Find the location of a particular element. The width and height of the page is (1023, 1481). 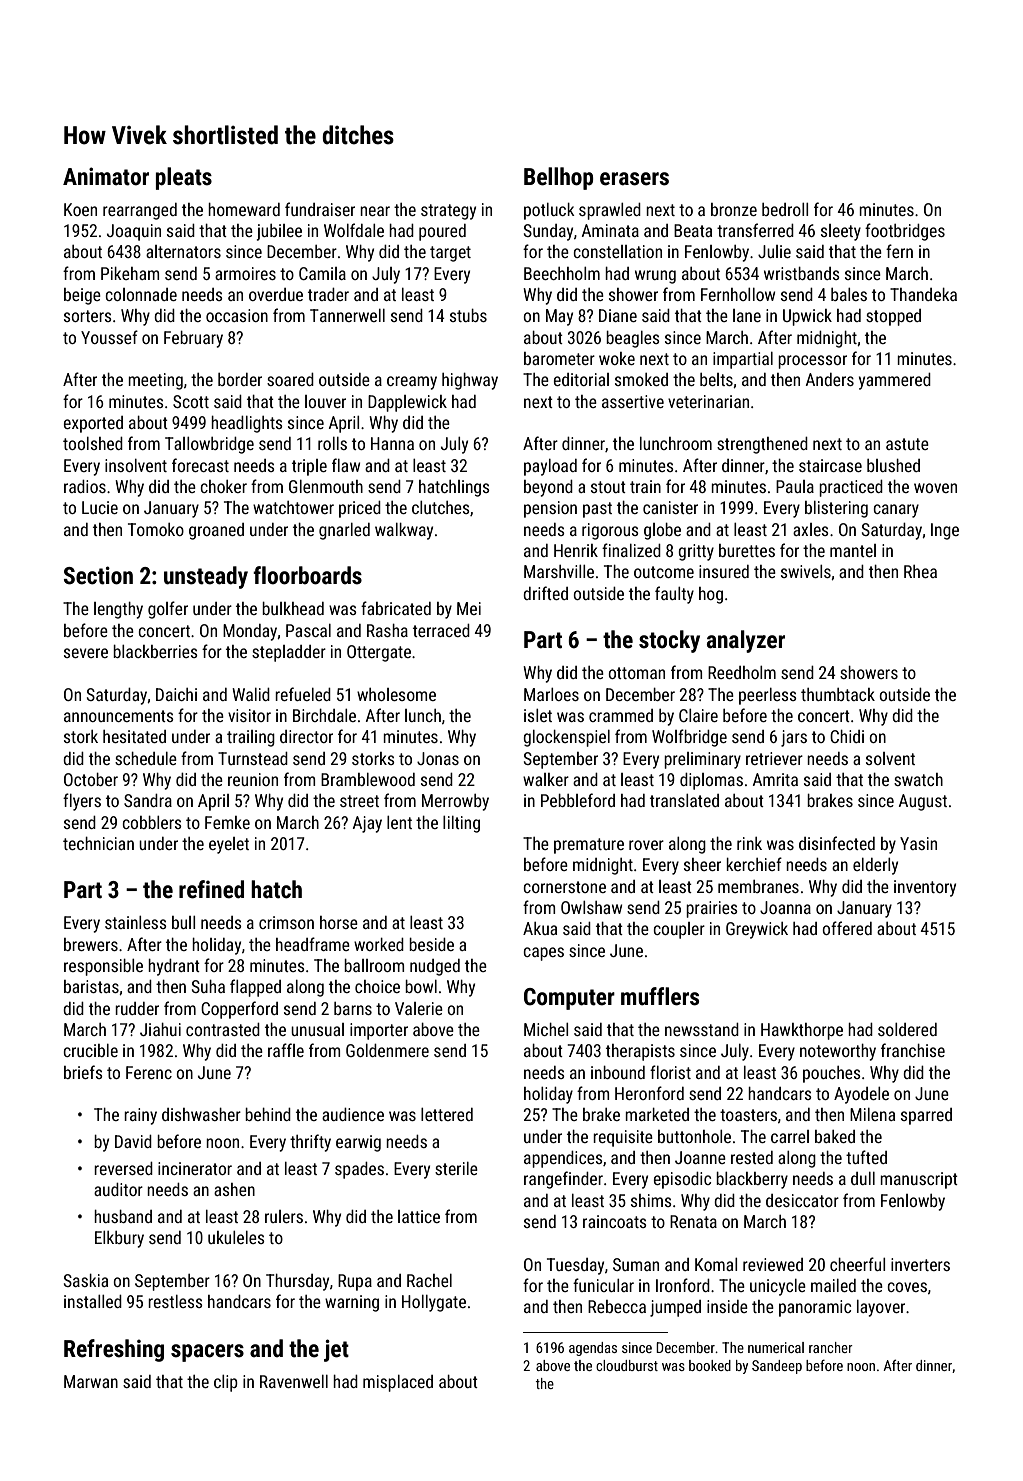

footbridges is located at coordinates (905, 232).
